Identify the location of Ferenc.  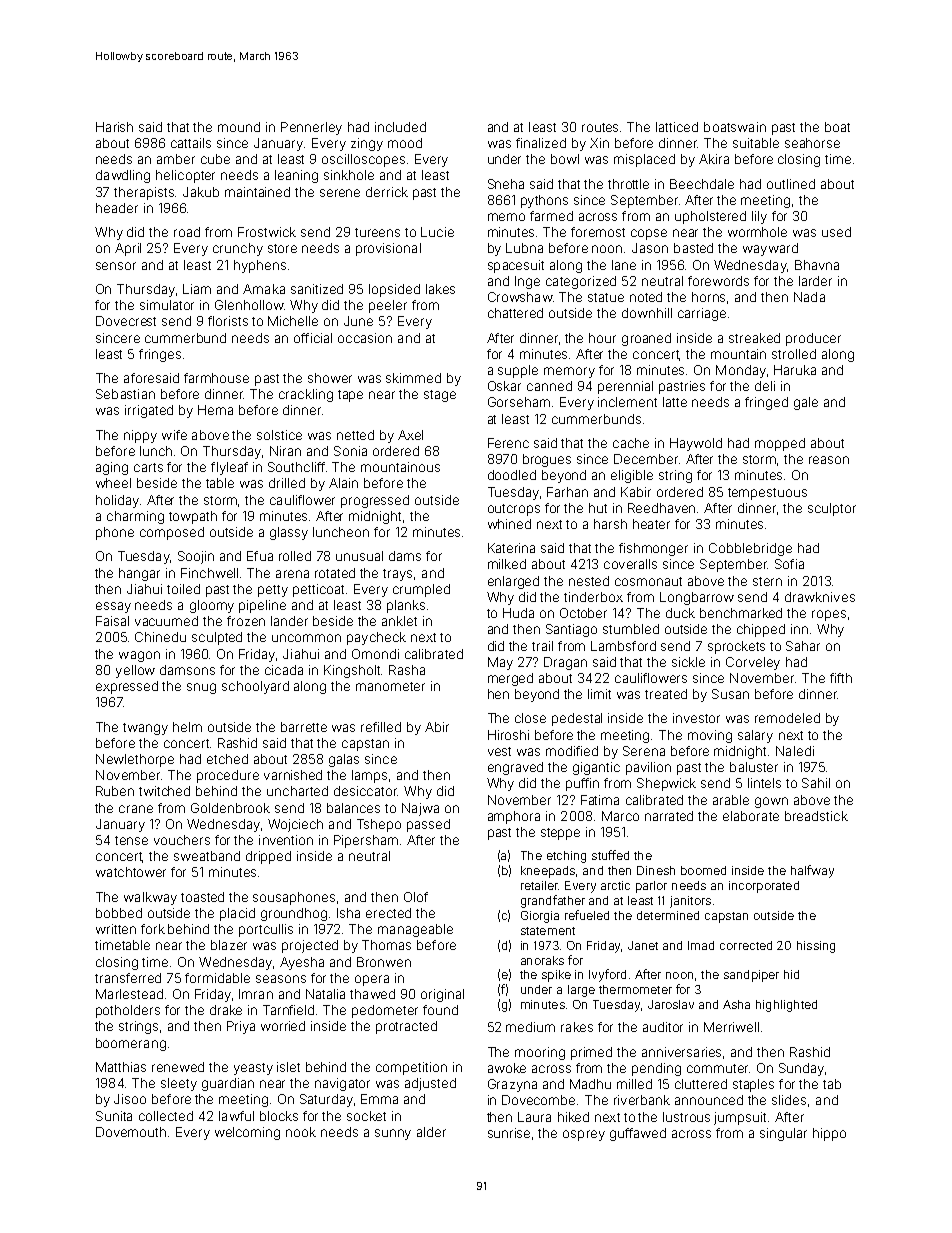
(508, 443).
